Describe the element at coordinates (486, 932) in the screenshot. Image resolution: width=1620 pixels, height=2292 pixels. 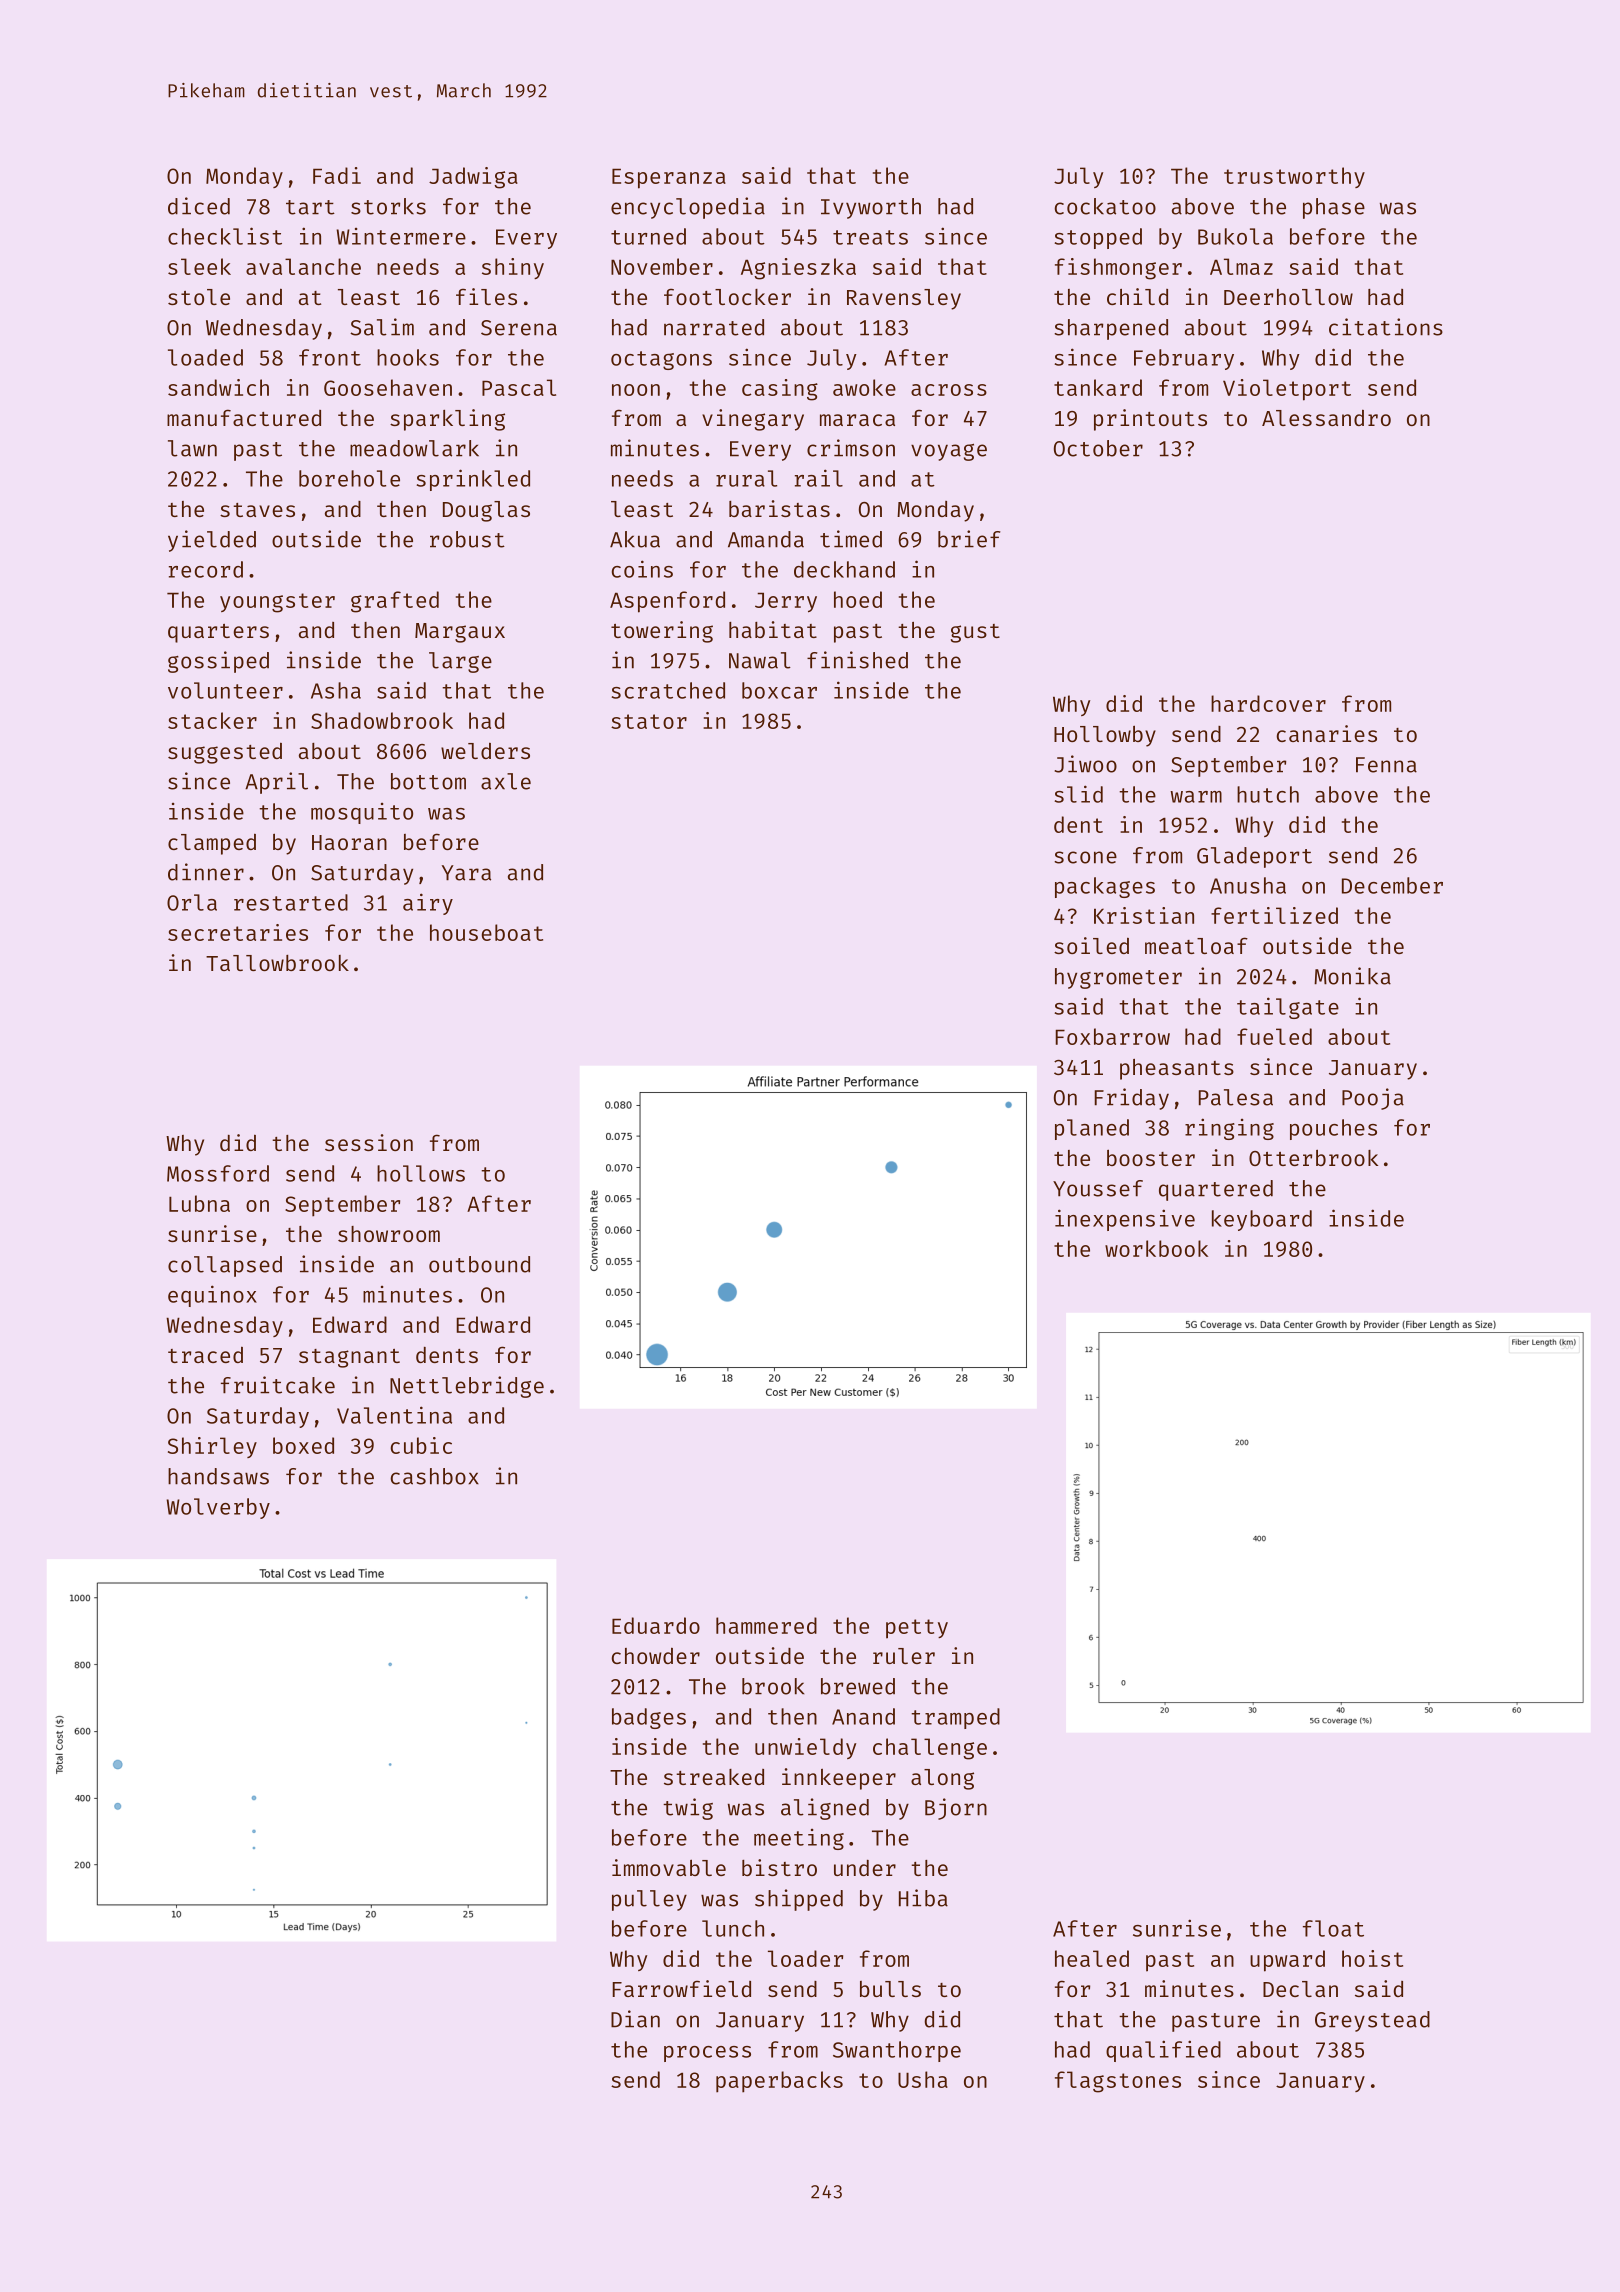
I see `houseboat` at that location.
